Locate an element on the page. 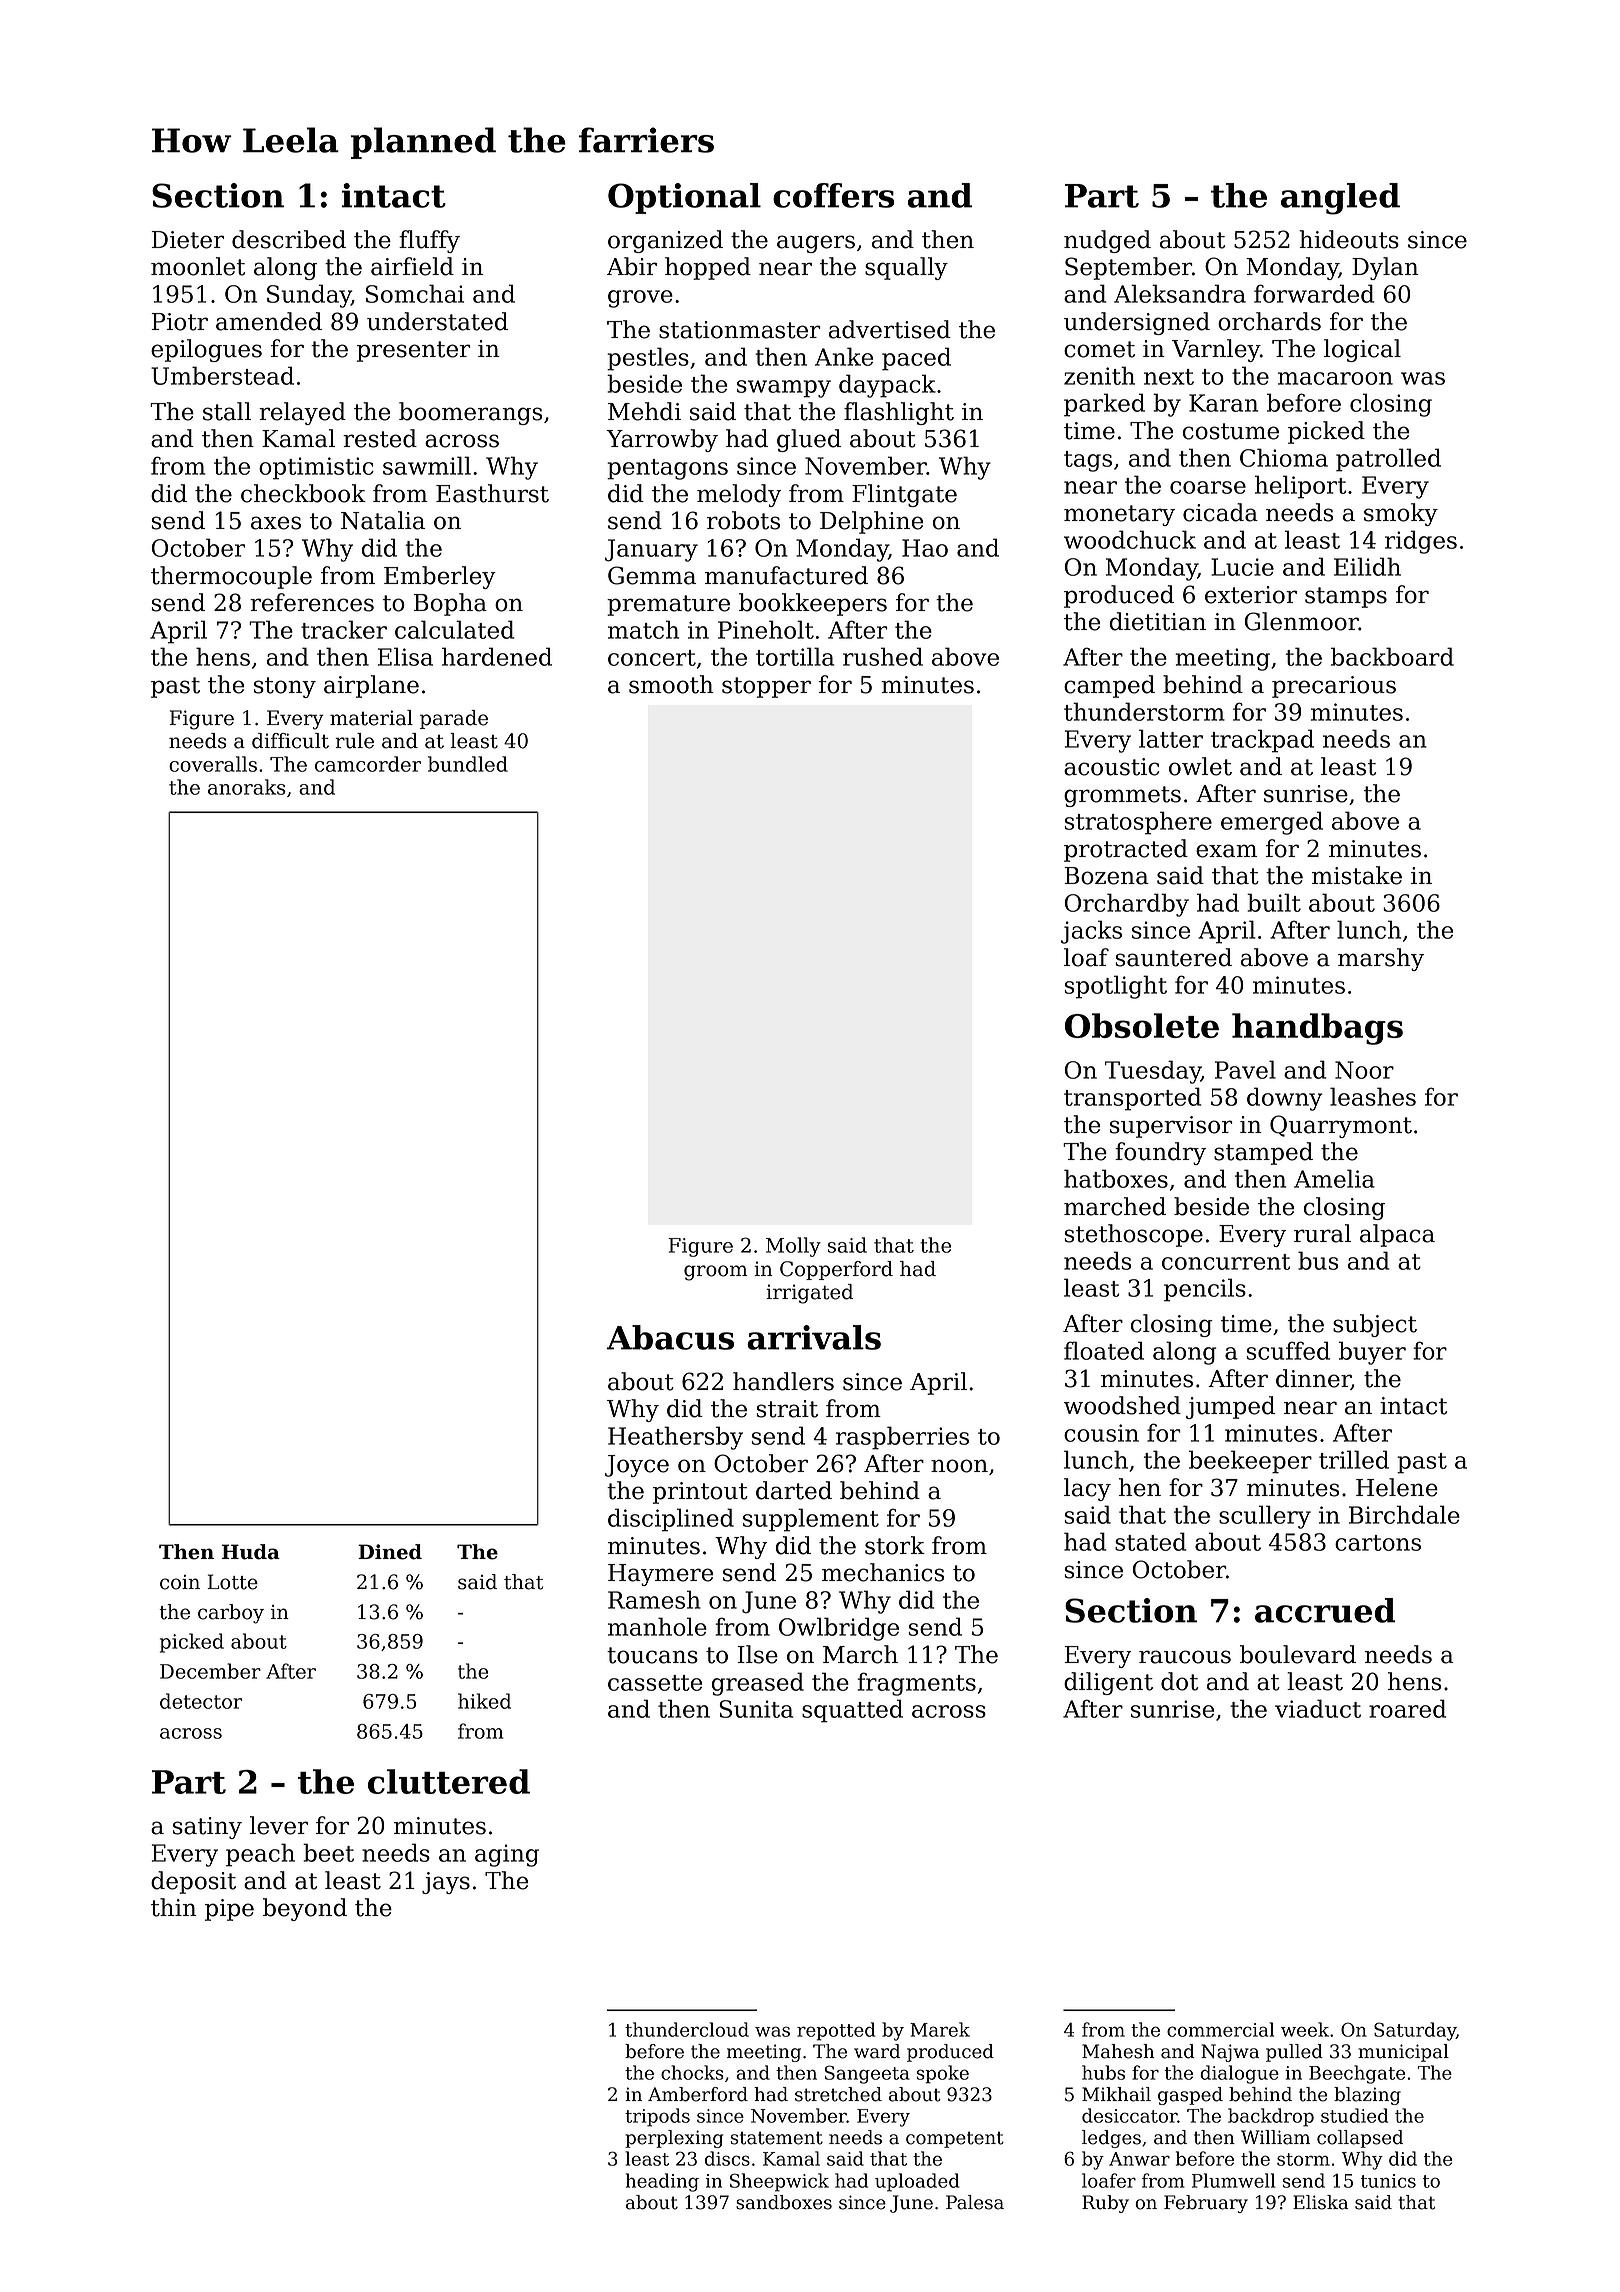  alpaca is located at coordinates (1397, 1235).
